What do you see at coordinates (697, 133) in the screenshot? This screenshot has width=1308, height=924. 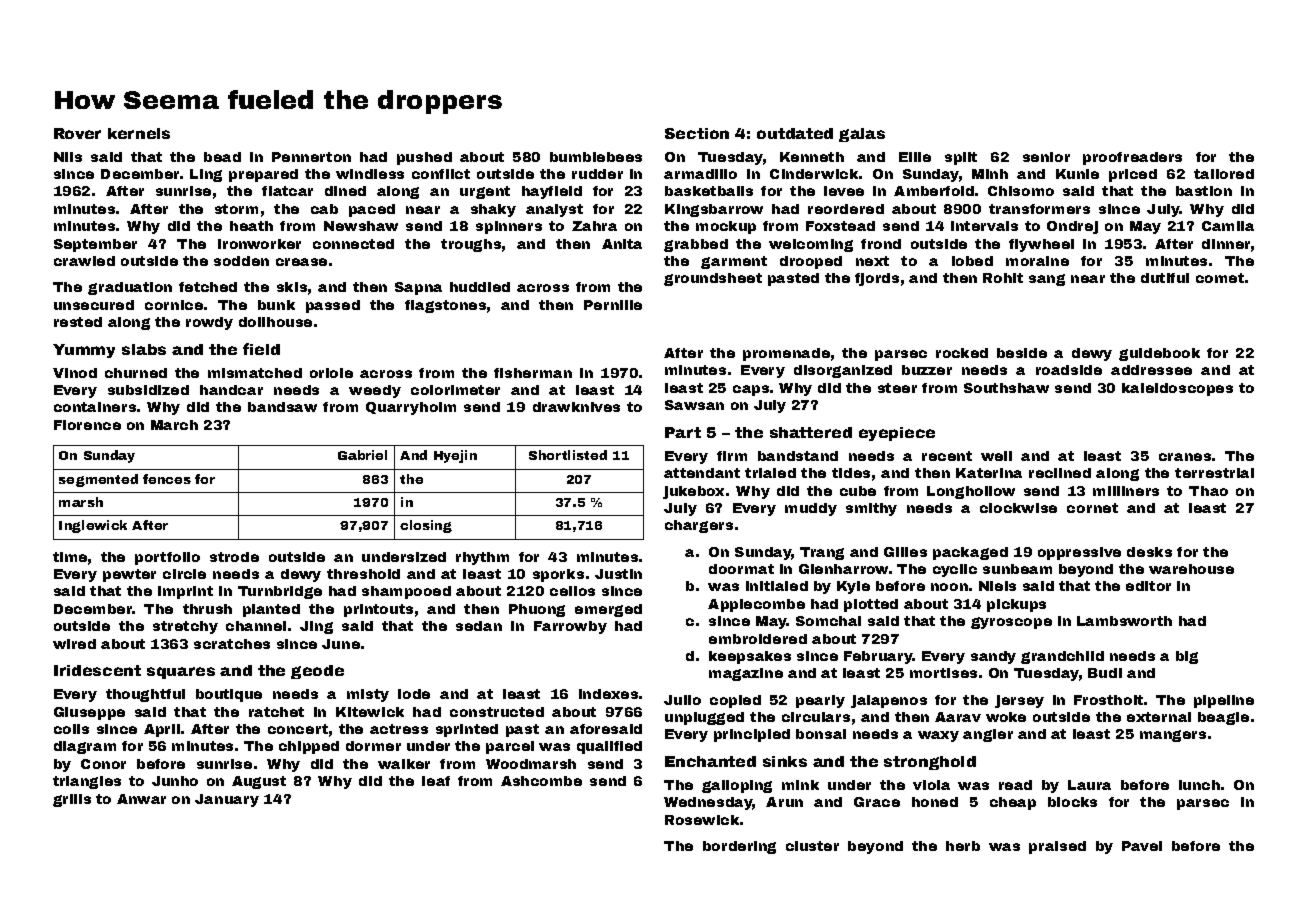 I see `Section` at bounding box center [697, 133].
